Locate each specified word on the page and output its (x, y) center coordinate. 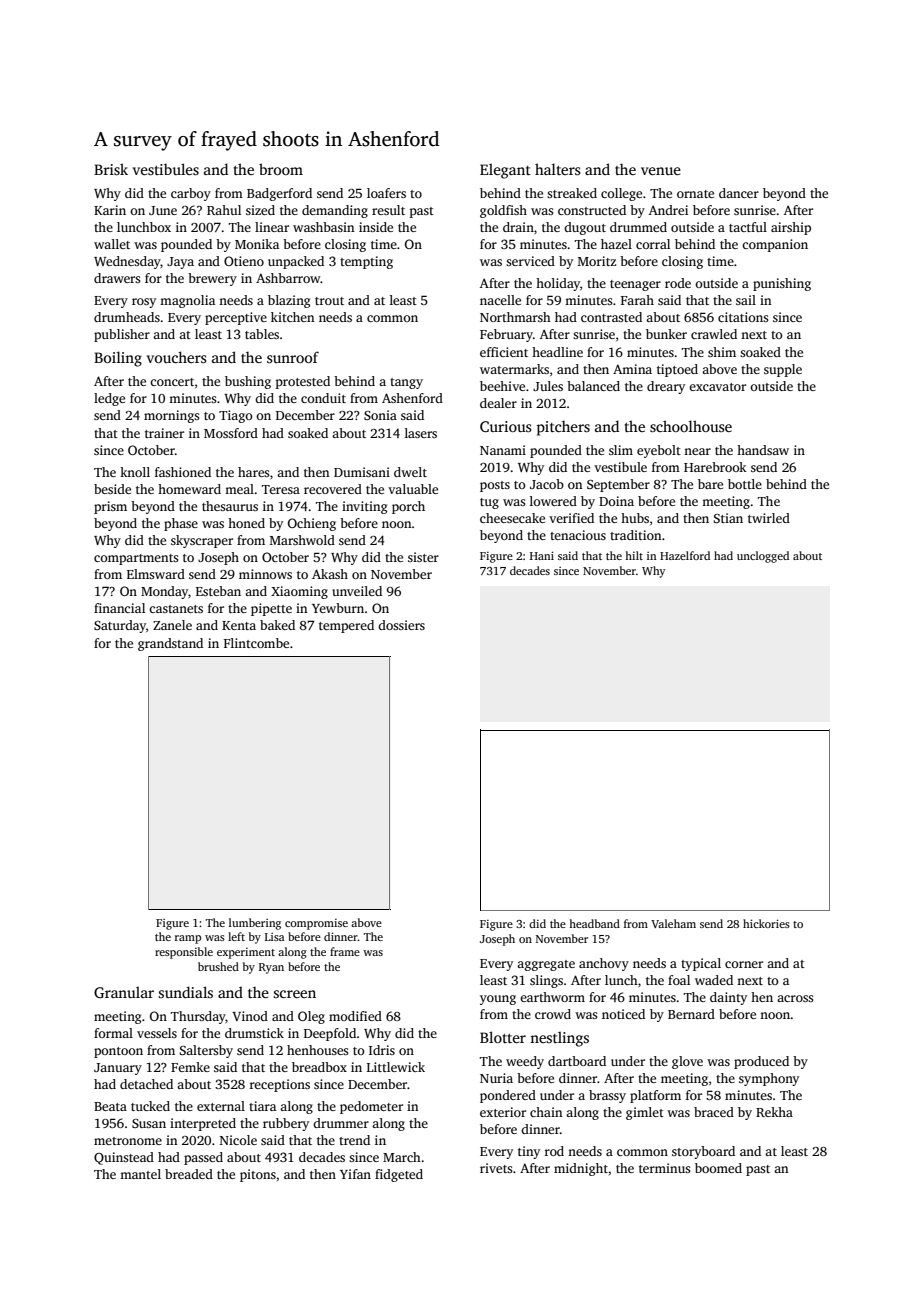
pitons (258, 1175)
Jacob (547, 484)
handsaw (763, 450)
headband (594, 923)
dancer (739, 193)
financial (119, 608)
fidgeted (399, 1175)
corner (744, 964)
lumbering (255, 924)
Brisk (111, 169)
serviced (530, 261)
